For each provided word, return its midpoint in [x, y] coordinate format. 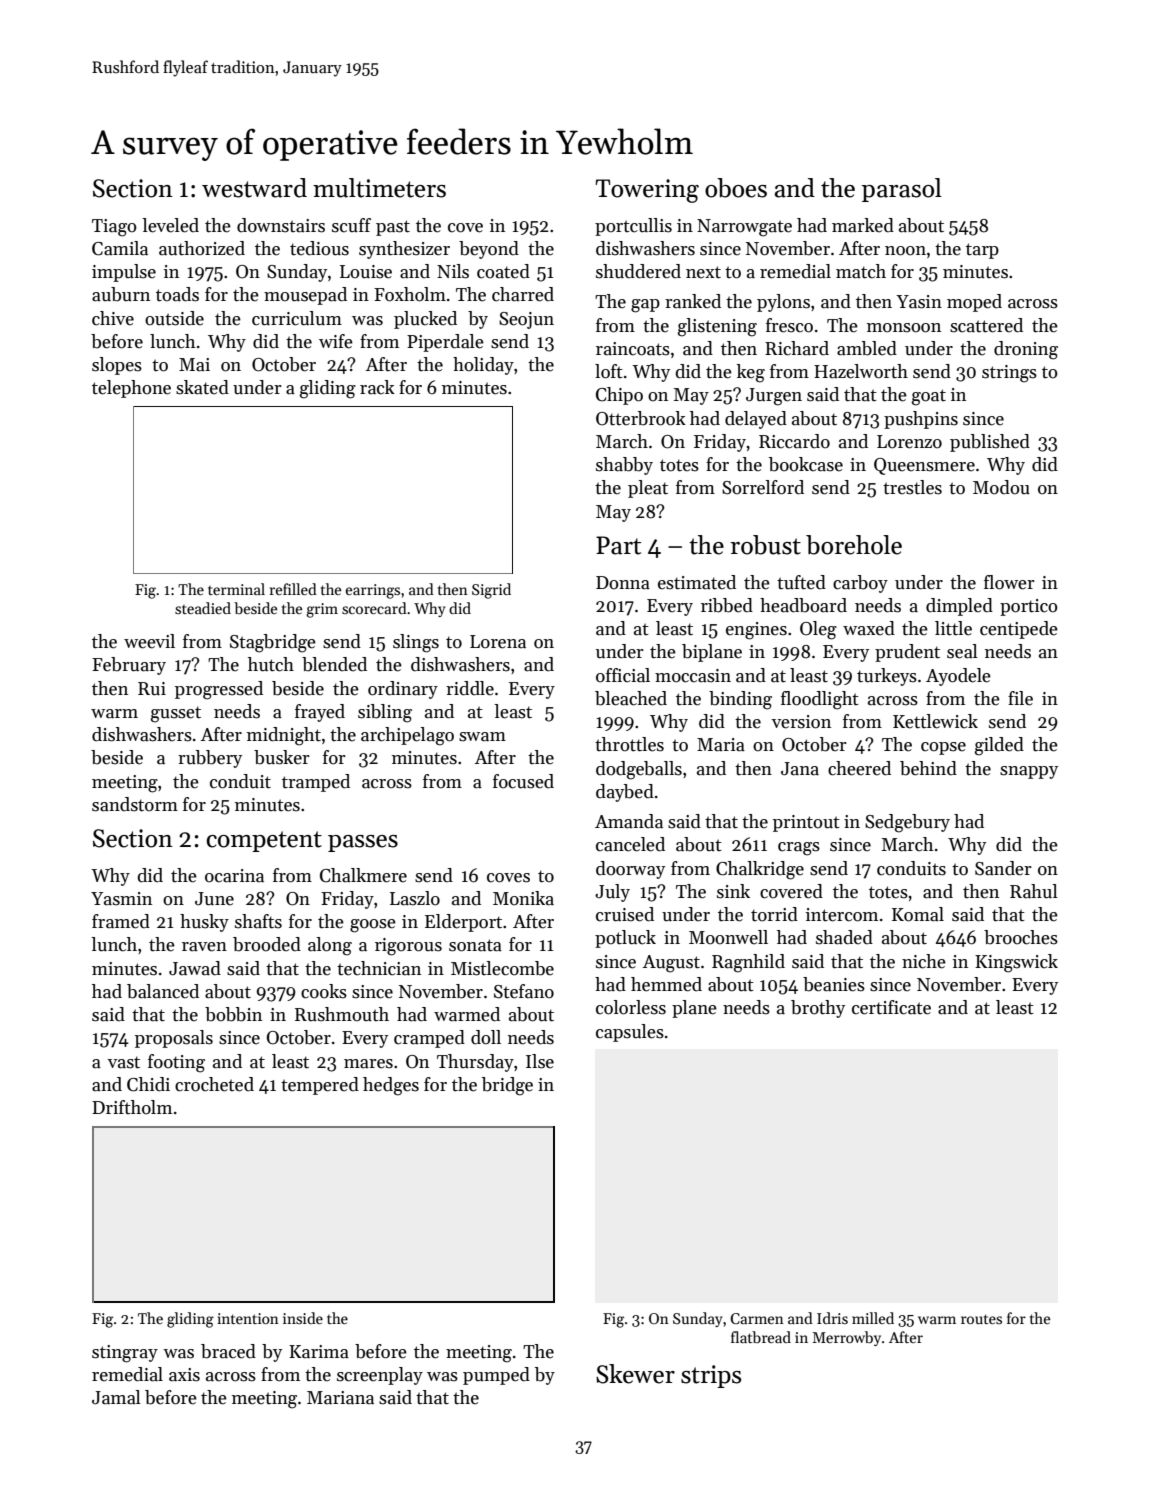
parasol [902, 190]
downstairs [281, 225]
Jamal [116, 1397]
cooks [324, 991]
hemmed [666, 984]
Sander [1003, 868]
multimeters [379, 188]
